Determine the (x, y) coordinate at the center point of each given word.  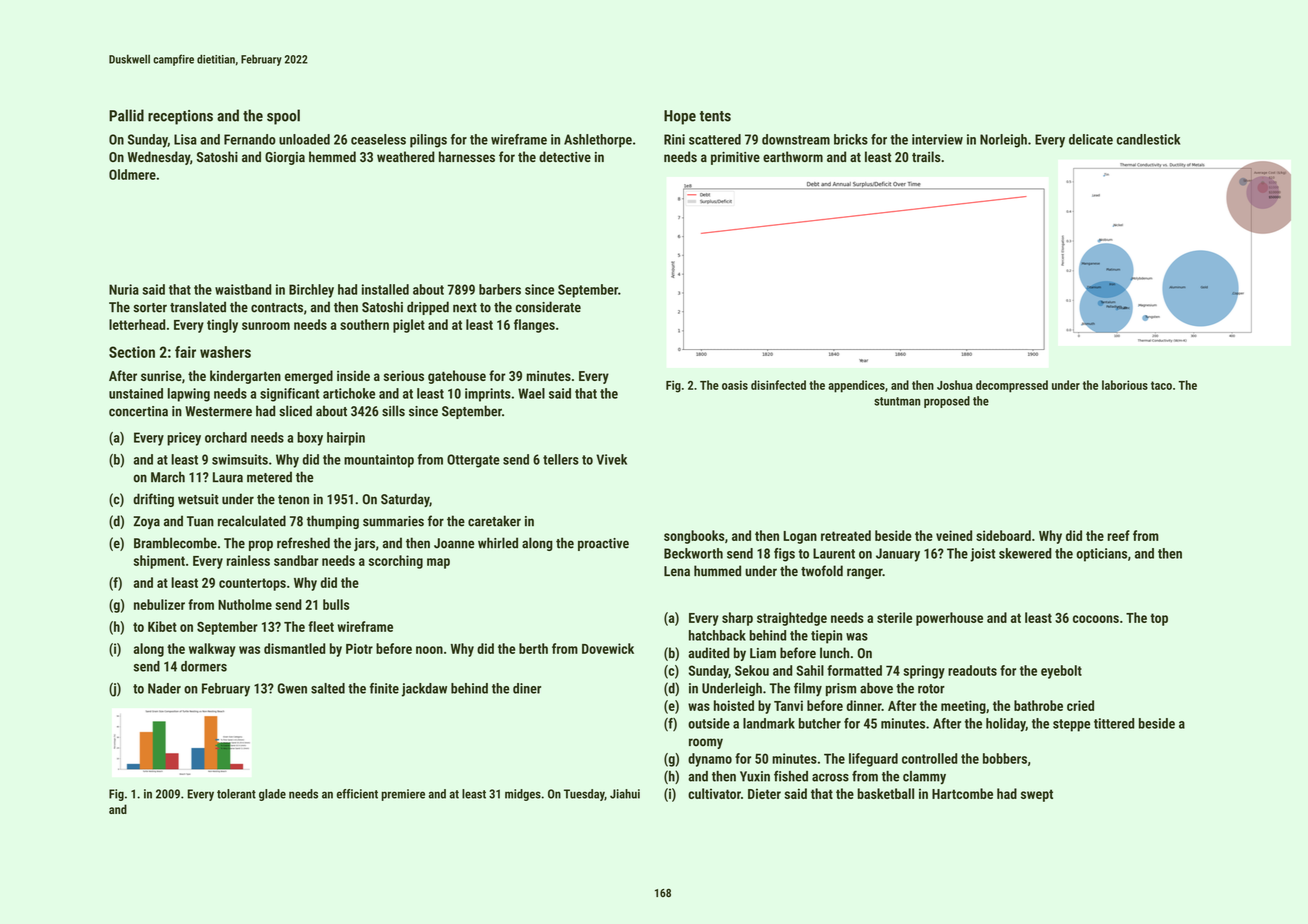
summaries (393, 521)
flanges (534, 326)
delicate (1091, 139)
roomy (706, 743)
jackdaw (424, 690)
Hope (680, 117)
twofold (822, 571)
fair (185, 352)
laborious (1125, 385)
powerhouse (949, 619)
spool (283, 117)
